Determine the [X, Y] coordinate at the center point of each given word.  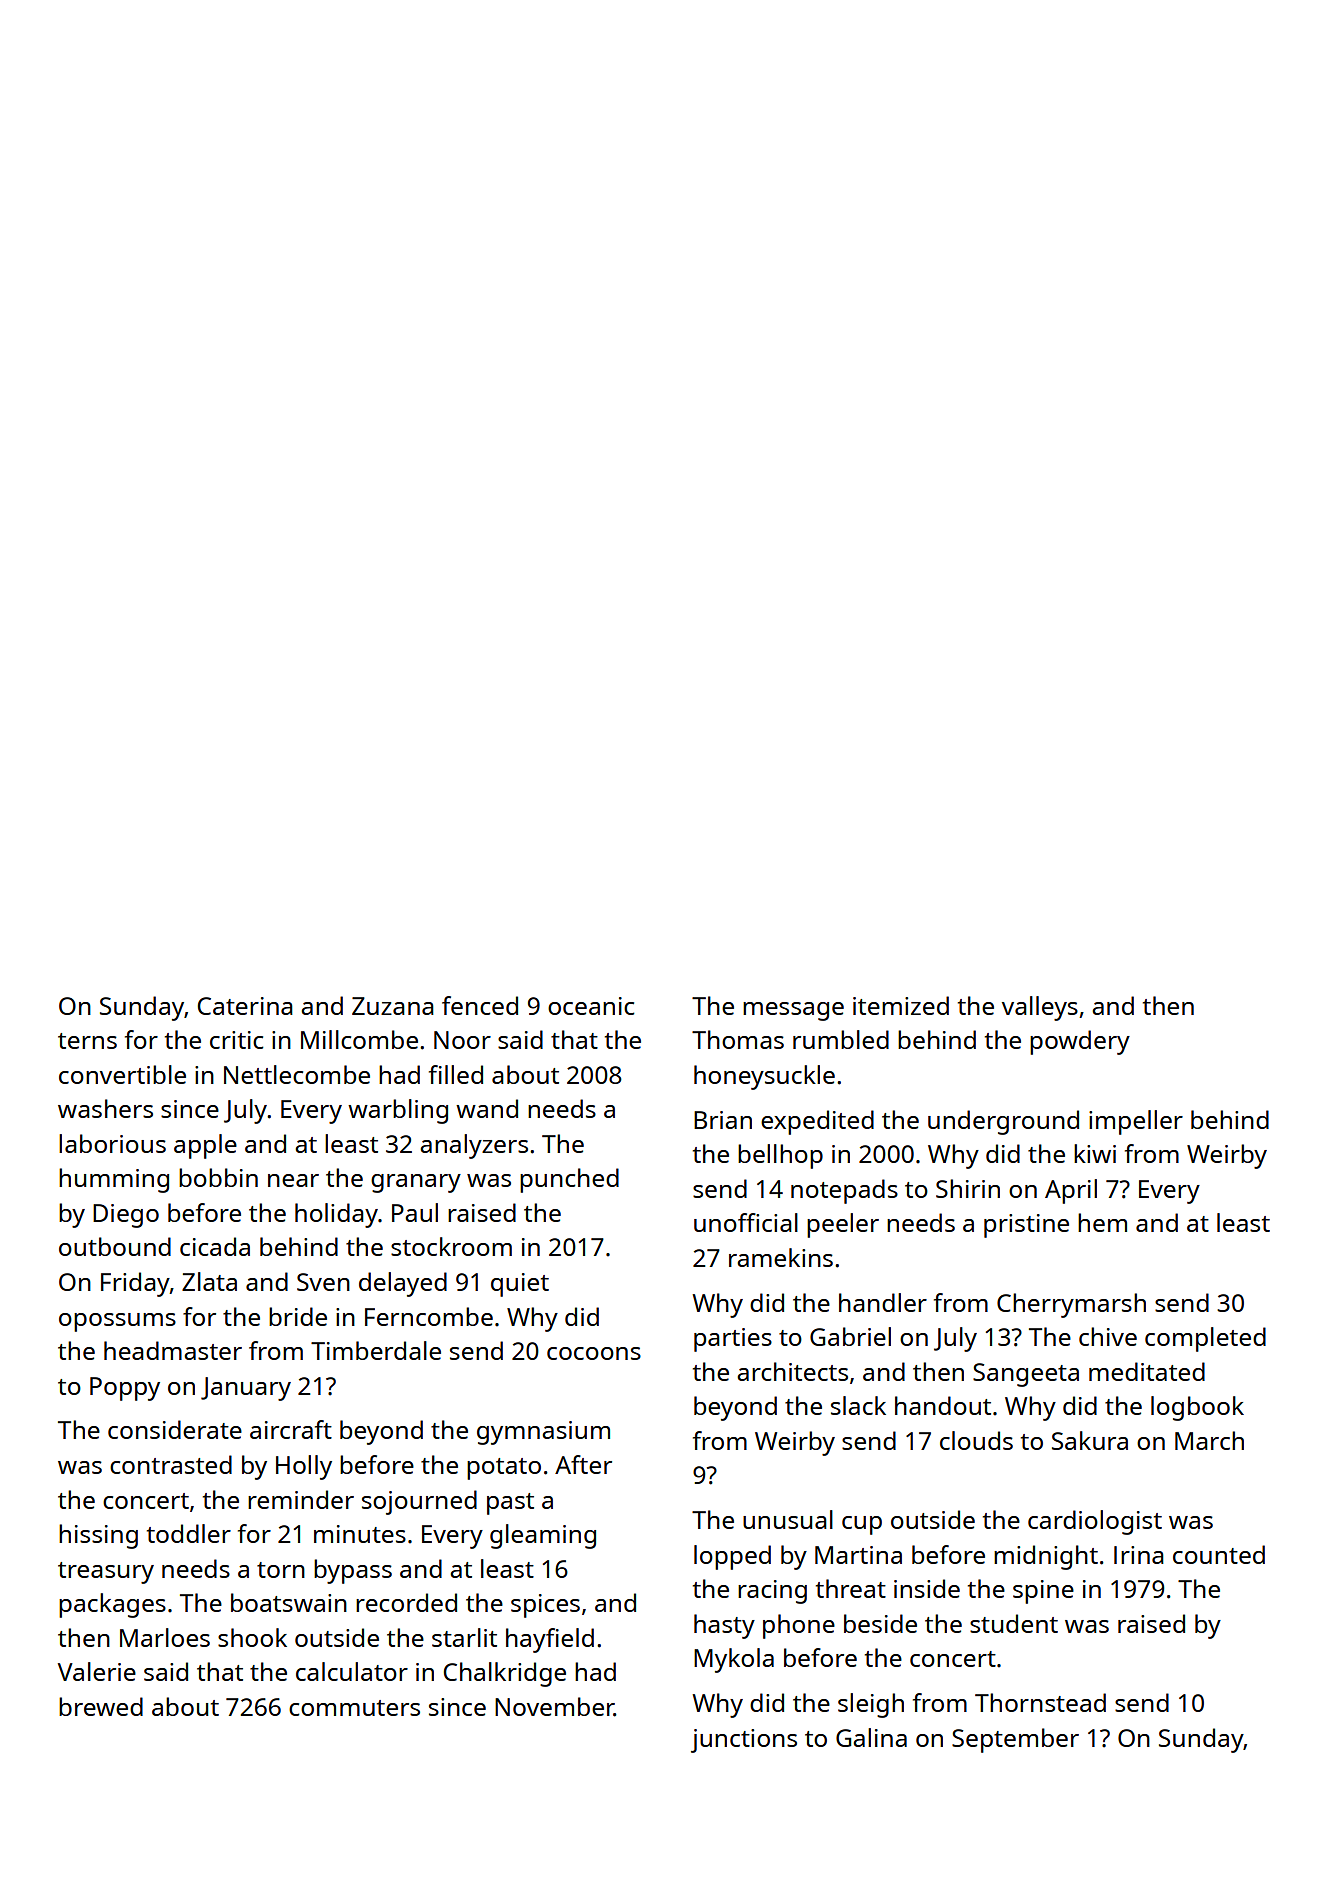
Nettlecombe [297, 1074]
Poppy [125, 1389]
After [583, 1464]
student [1014, 1623]
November [554, 1706]
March [1209, 1440]
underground [1003, 1122]
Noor [462, 1040]
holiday [336, 1215]
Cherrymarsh [1071, 1305]
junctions [744, 1741]
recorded [406, 1602]
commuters [354, 1708]
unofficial [746, 1222]
